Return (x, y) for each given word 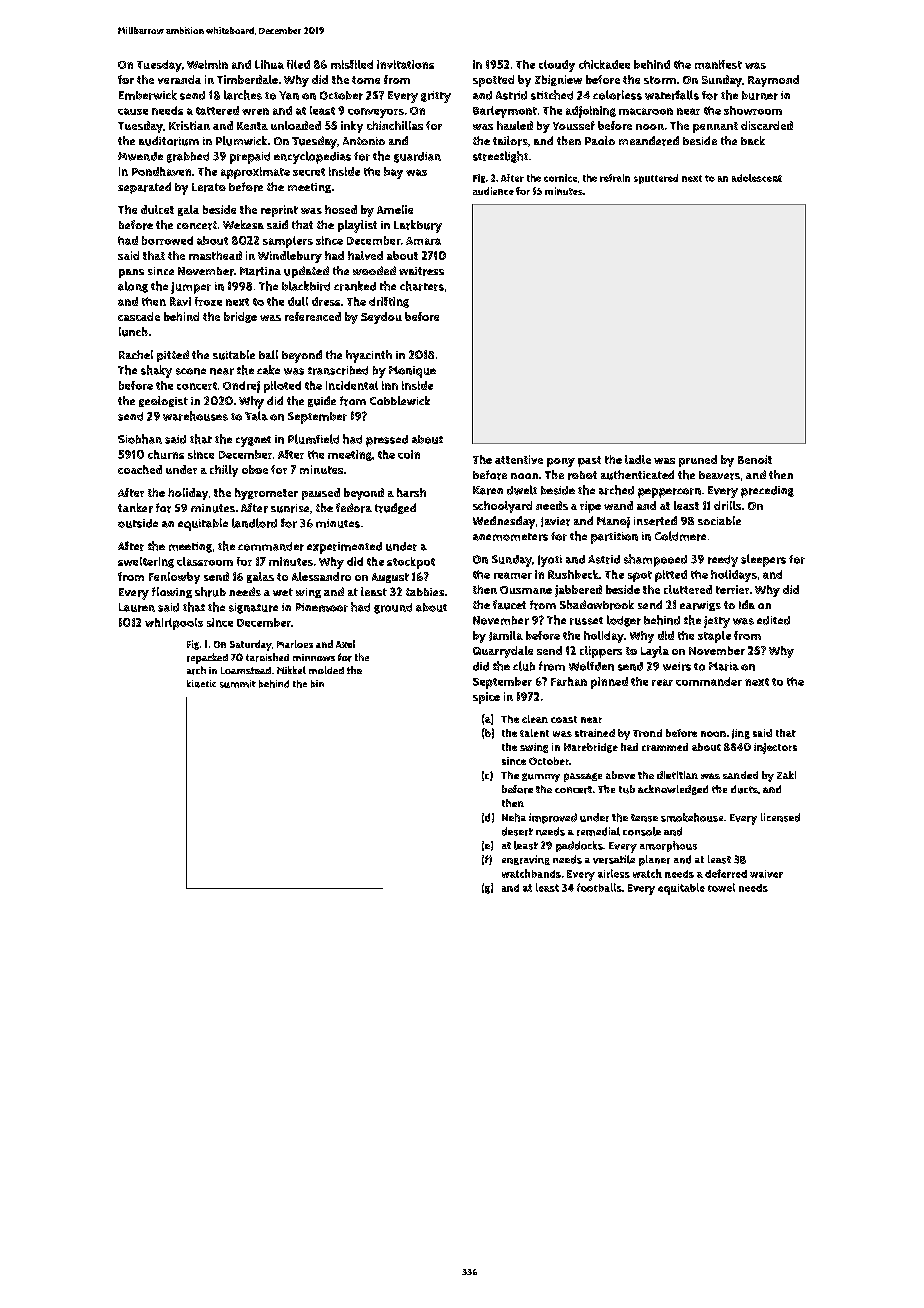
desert (517, 831)
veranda (179, 79)
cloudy (557, 66)
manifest (718, 64)
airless (614, 873)
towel (721, 887)
